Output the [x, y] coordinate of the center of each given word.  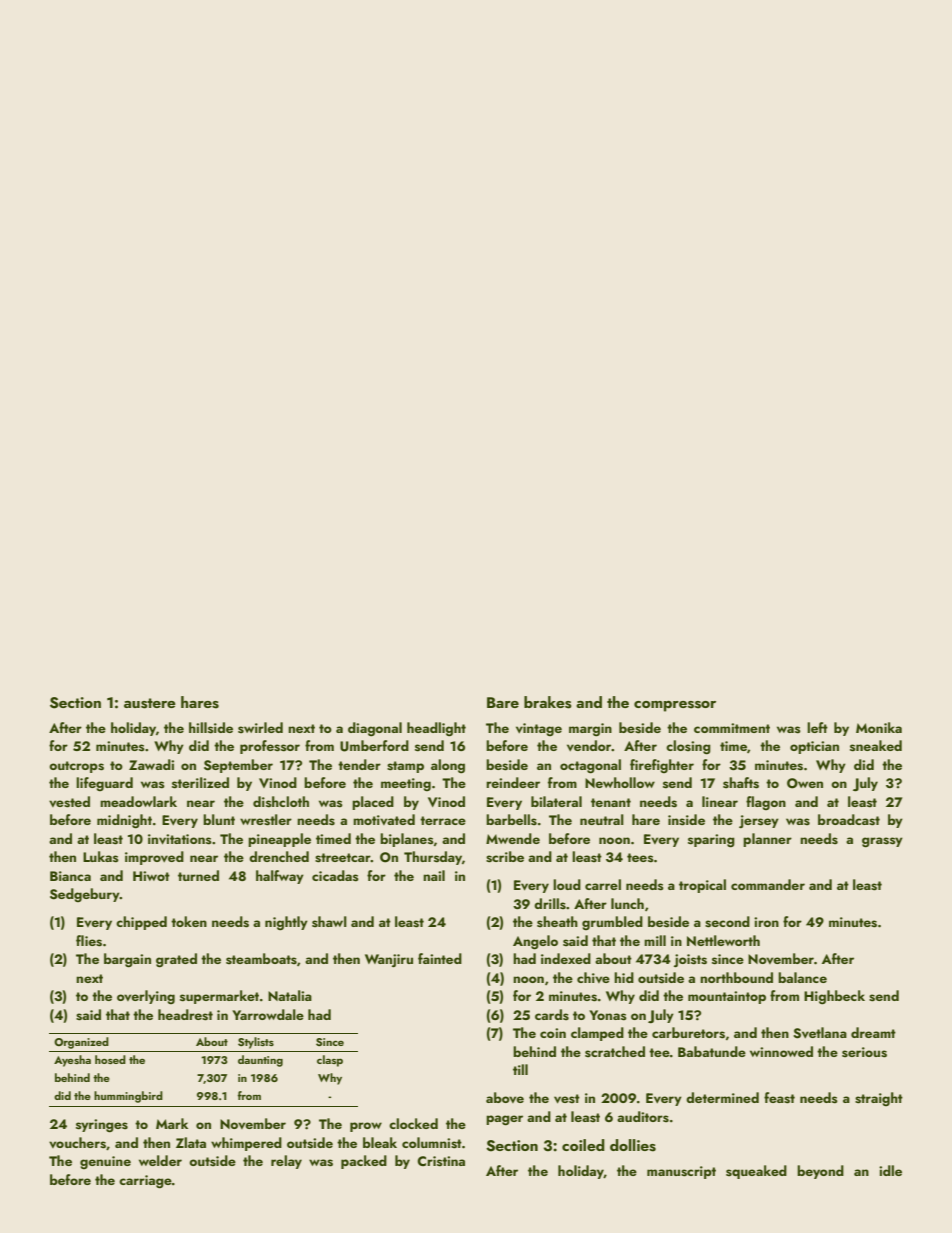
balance [802, 977]
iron [766, 922]
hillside [211, 728]
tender [359, 764]
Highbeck [834, 997]
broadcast [849, 820]
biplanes [407, 840]
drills [550, 904]
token [189, 921]
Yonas [608, 1015]
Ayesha [72, 1061]
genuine [105, 1162]
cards [552, 1015]
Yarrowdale [268, 1014]
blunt [219, 819]
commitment [732, 728]
